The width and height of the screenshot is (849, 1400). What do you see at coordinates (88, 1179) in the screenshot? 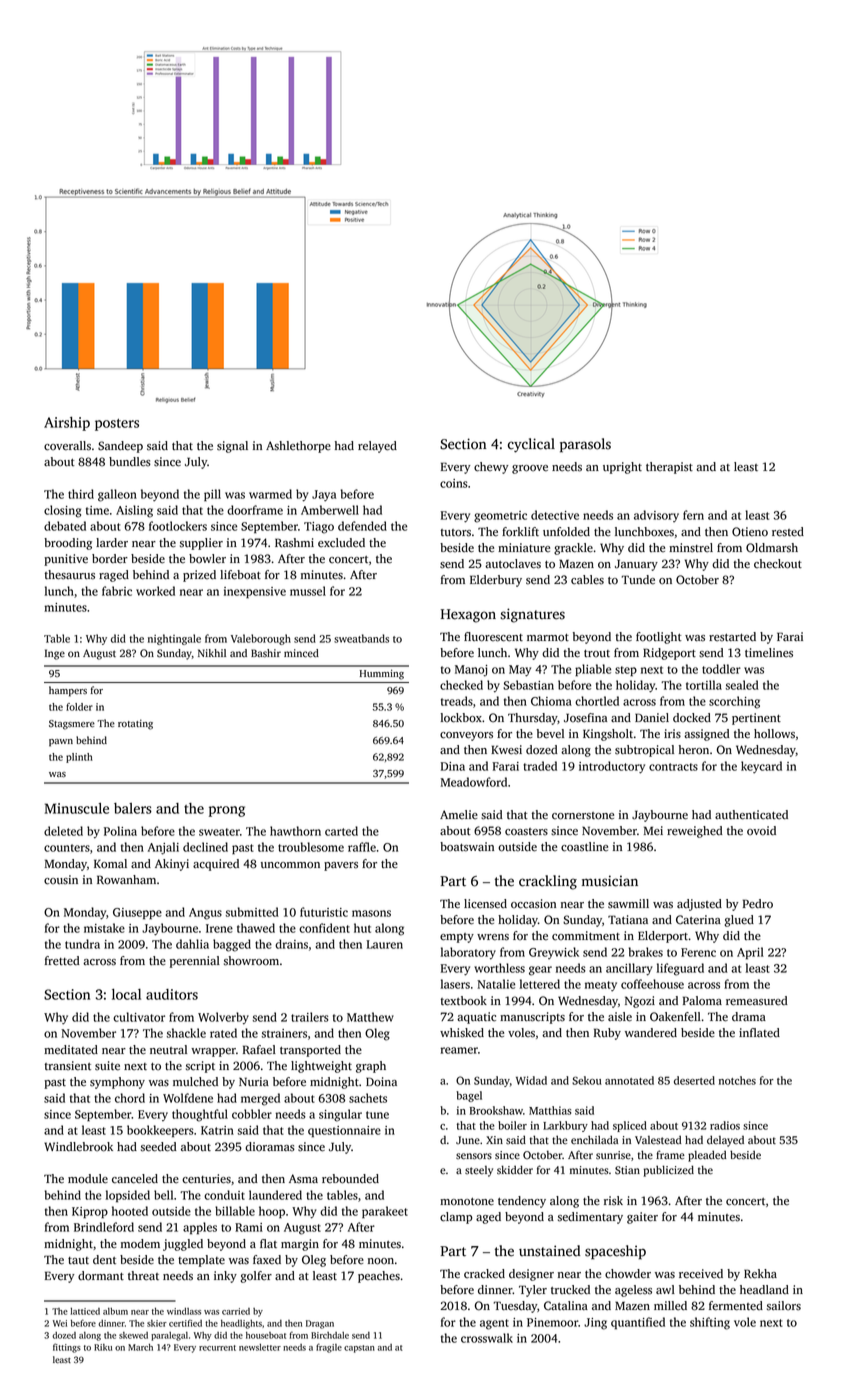
I see `module` at bounding box center [88, 1179].
